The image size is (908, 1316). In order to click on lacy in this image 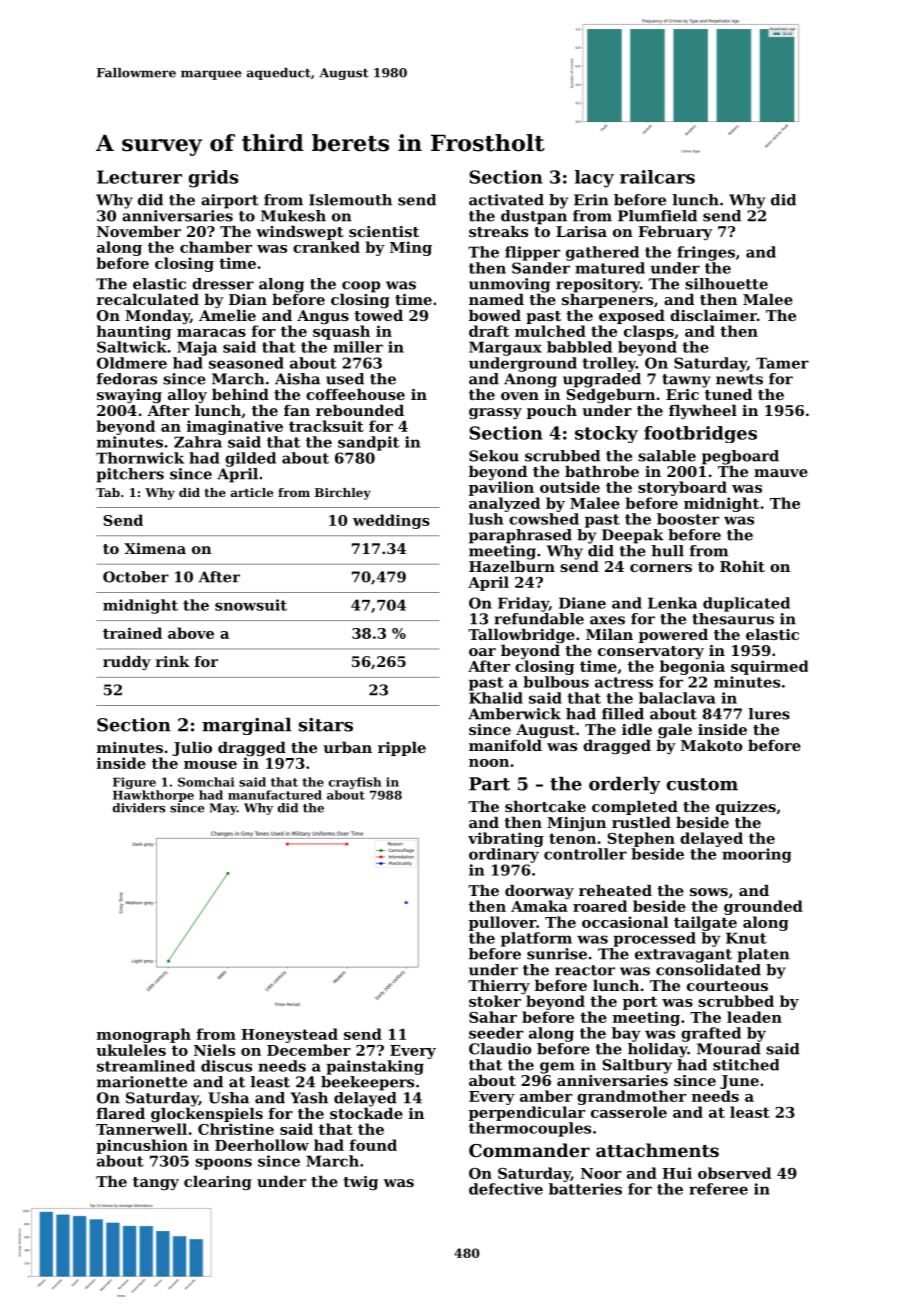, I will do `click(594, 179)`.
